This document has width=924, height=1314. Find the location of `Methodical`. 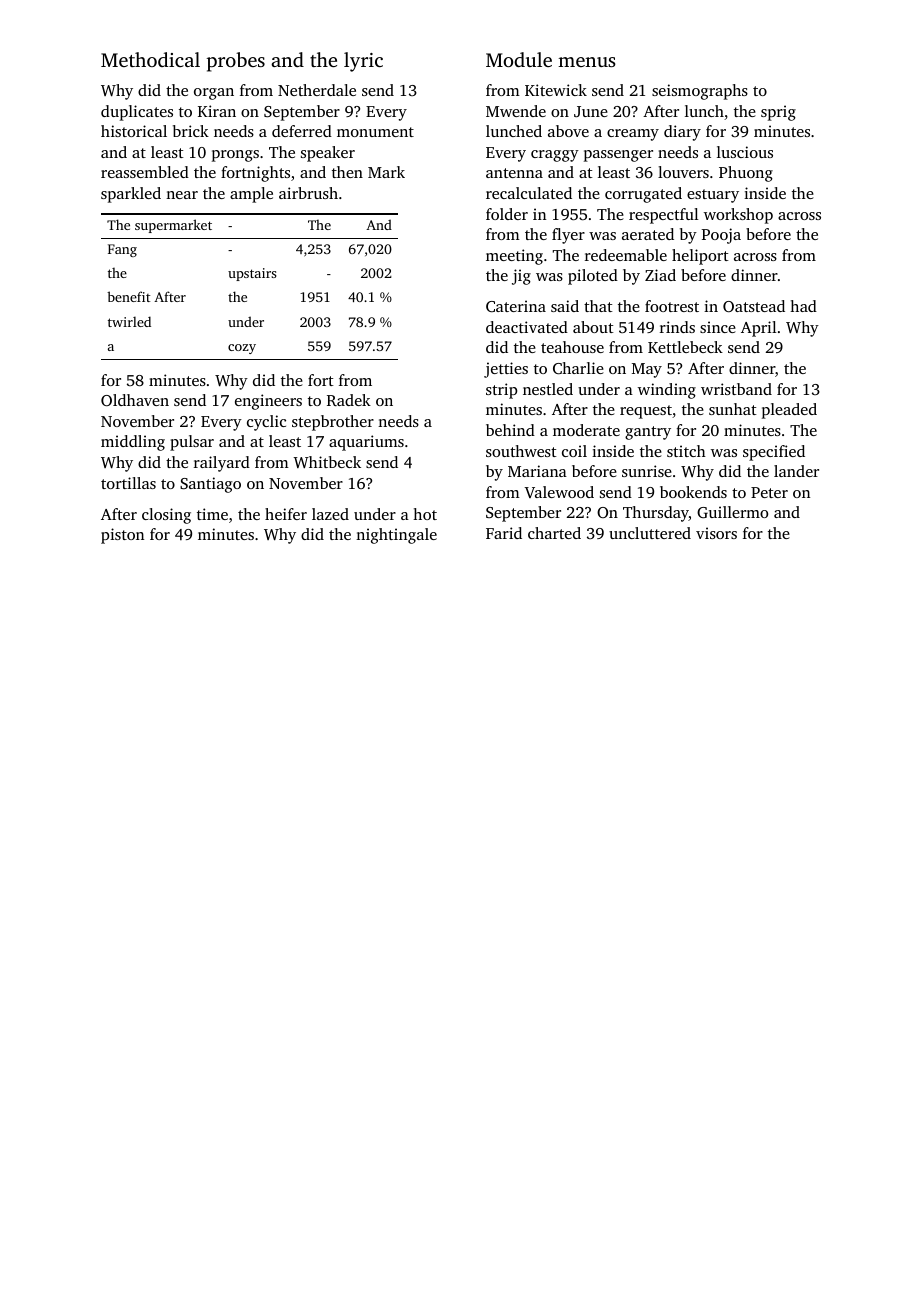

Methodical is located at coordinates (150, 59).
